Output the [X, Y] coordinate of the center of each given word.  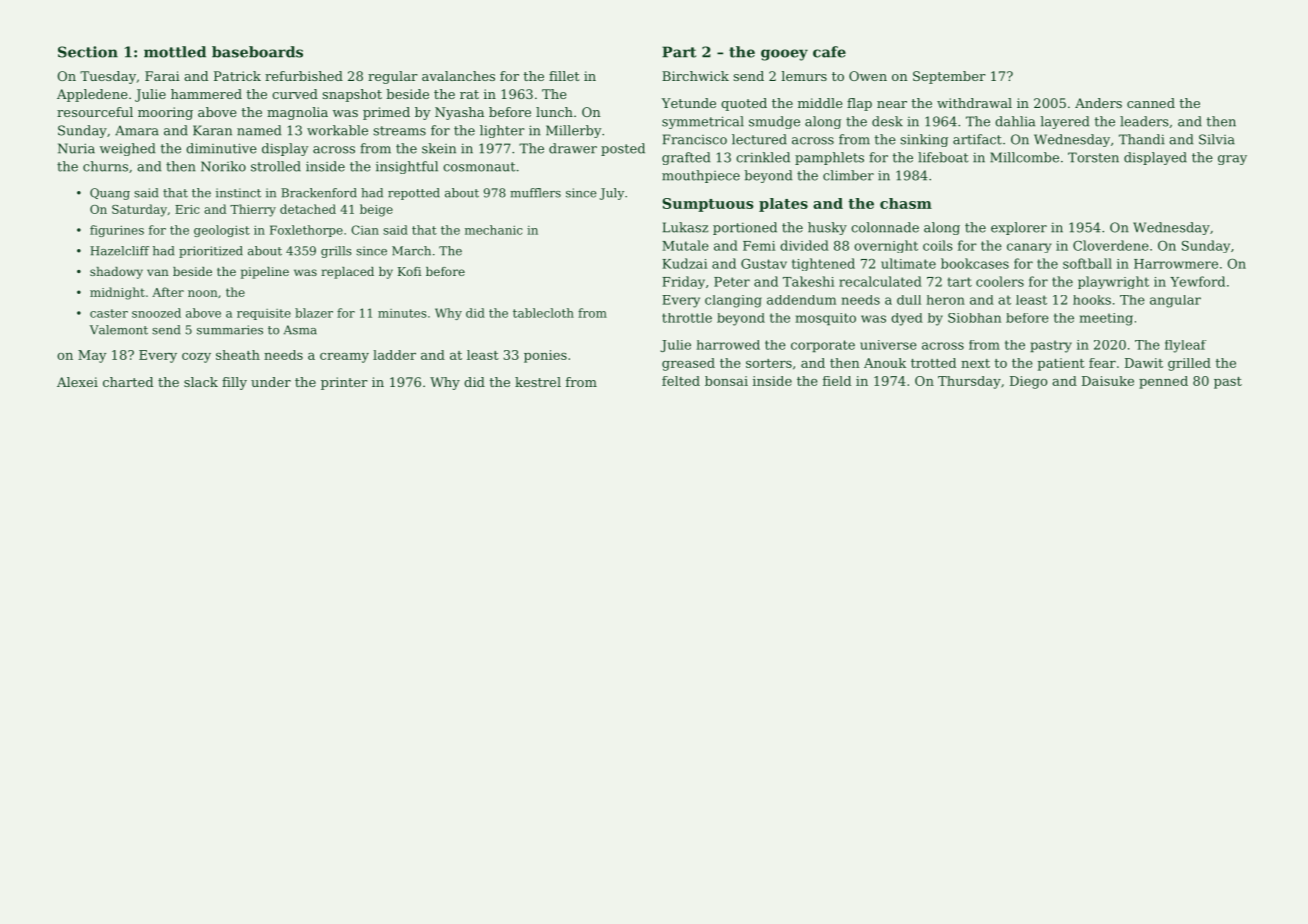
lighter [502, 131]
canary [1029, 248]
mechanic [494, 230]
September [949, 77]
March [411, 251]
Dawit [1144, 363]
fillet [564, 76]
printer [344, 383]
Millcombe [1024, 157]
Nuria [76, 148]
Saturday [139, 210]
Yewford [1197, 281]
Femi [759, 246]
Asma [300, 330]
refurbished [304, 76]
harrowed [728, 345]
